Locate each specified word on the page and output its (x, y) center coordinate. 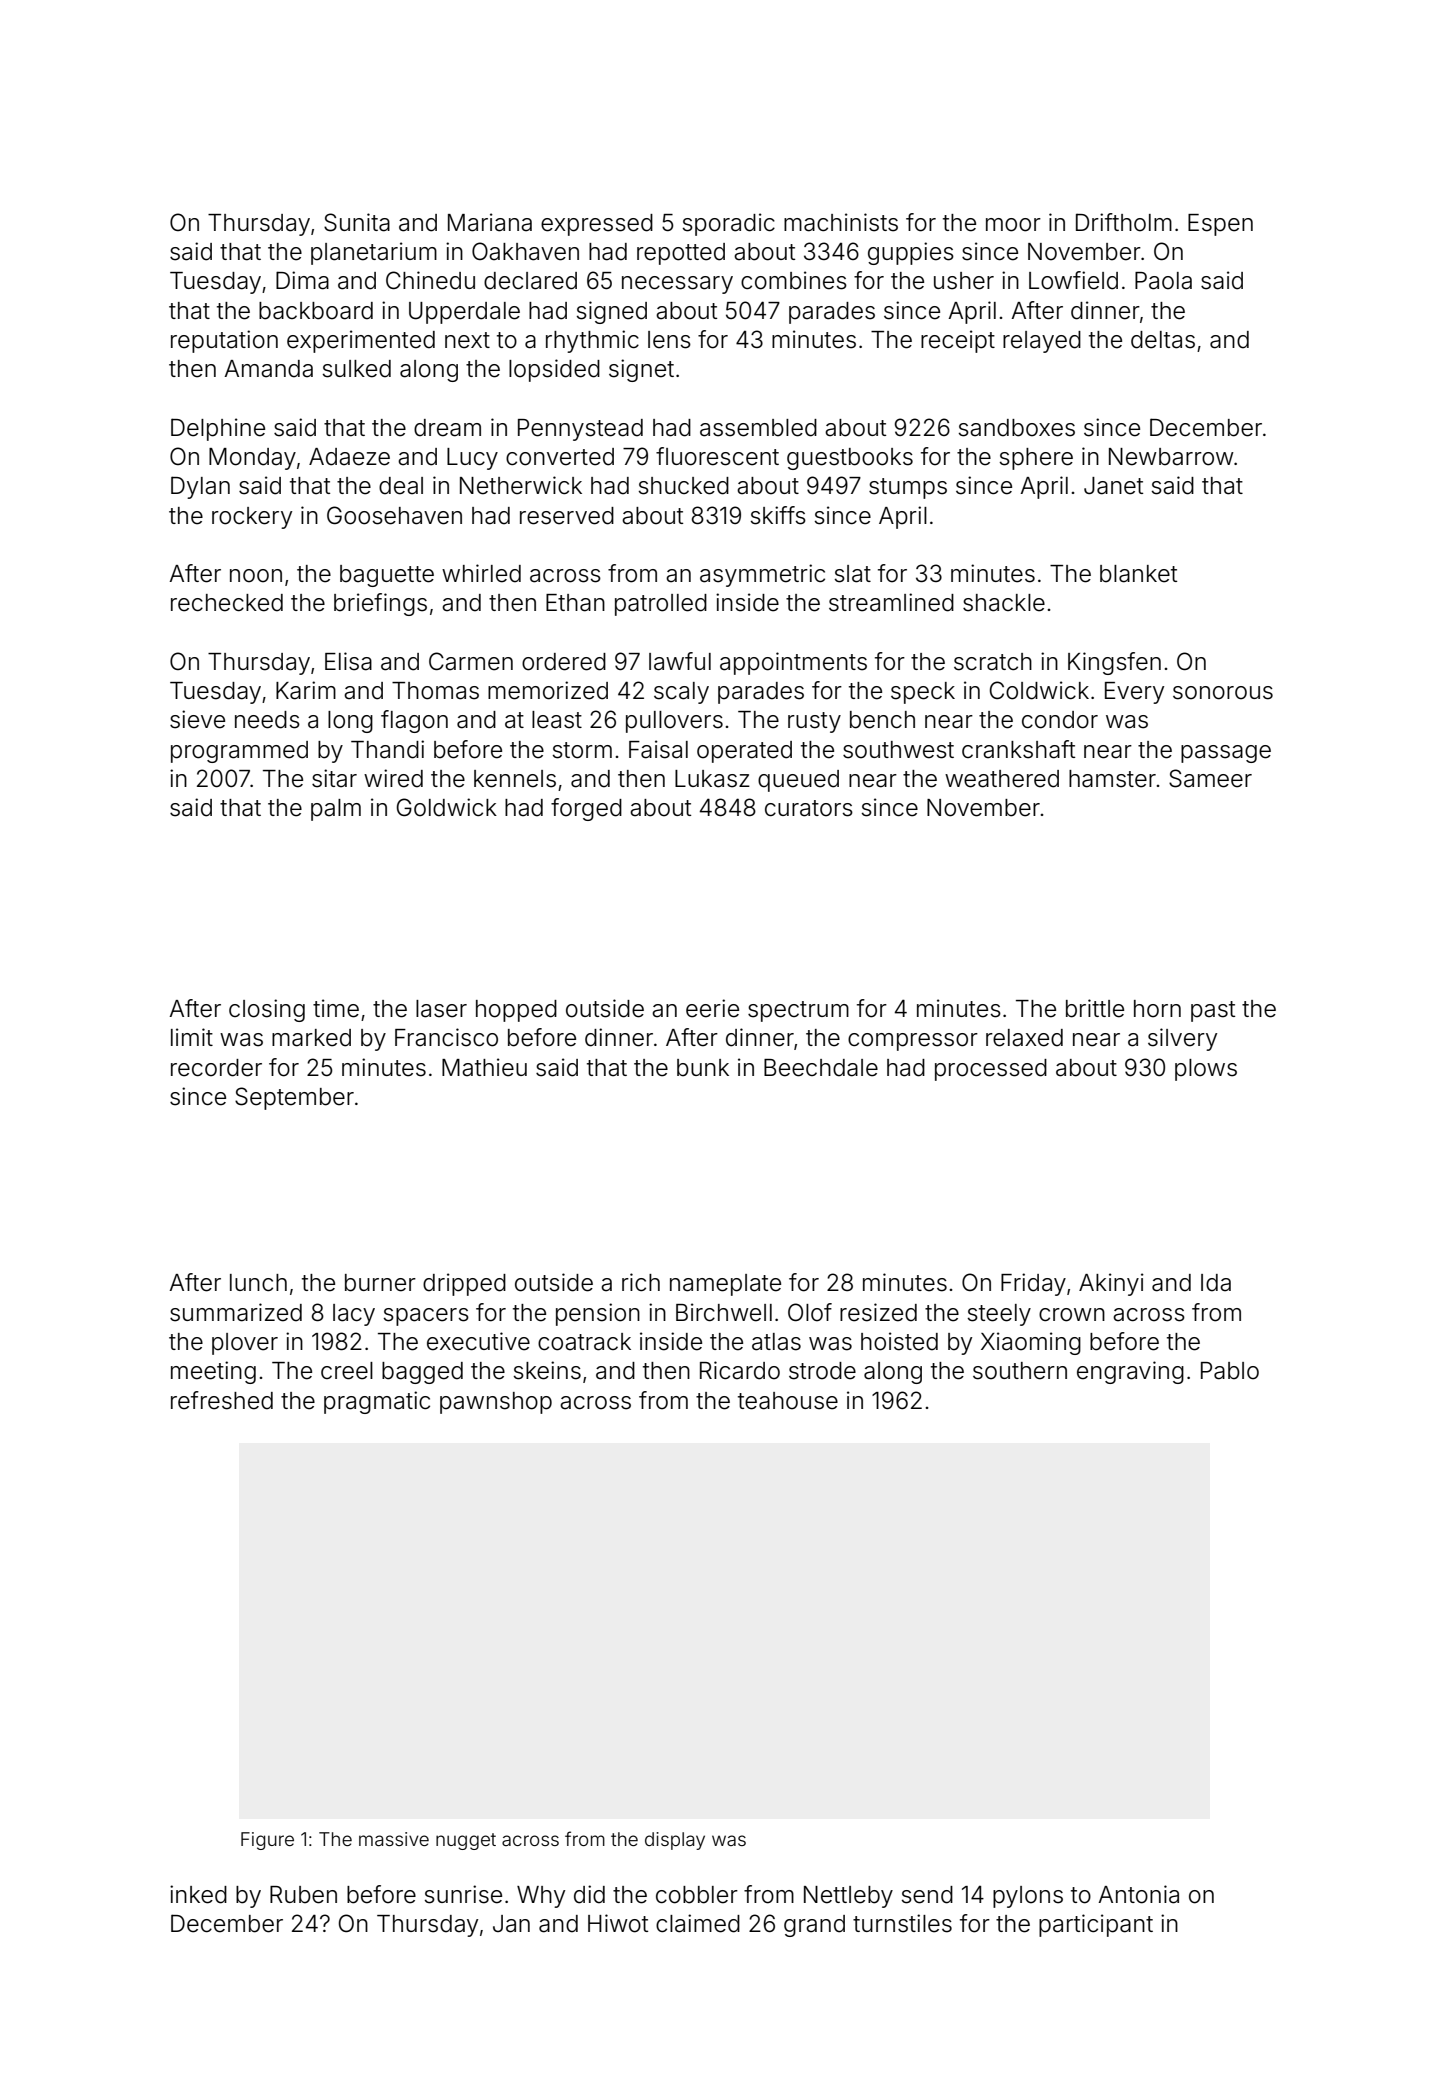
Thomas (435, 691)
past (1213, 1011)
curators (809, 808)
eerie (712, 1008)
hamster (1112, 779)
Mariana (490, 222)
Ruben (303, 1895)
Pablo (1230, 1371)
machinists (841, 222)
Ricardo (740, 1370)
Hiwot (618, 1923)
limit (192, 1037)
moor (1013, 225)
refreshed (222, 1400)
